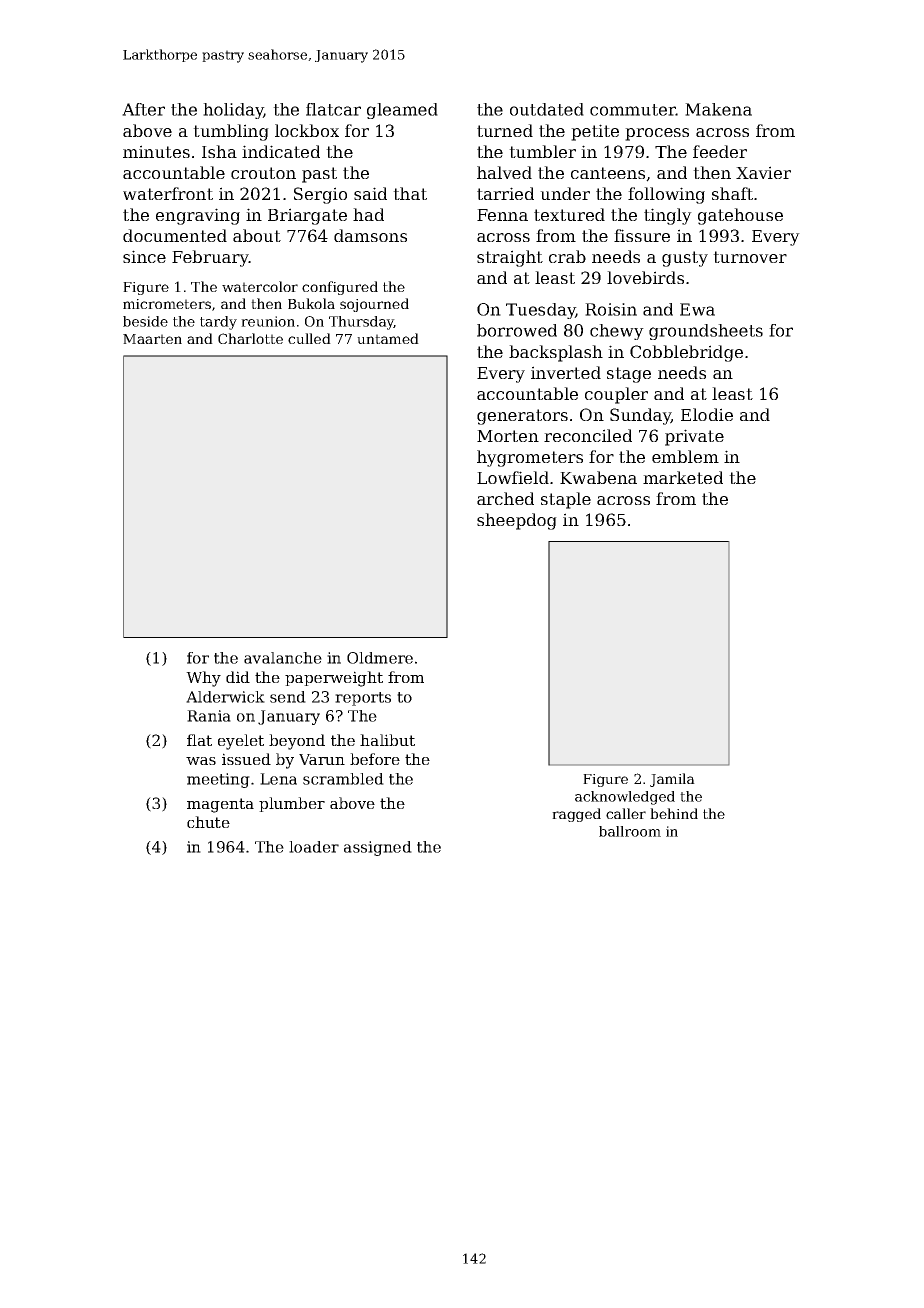 Image resolution: width=924 pixels, height=1308 pixels. What do you see at coordinates (220, 805) in the image?
I see `magenta` at bounding box center [220, 805].
